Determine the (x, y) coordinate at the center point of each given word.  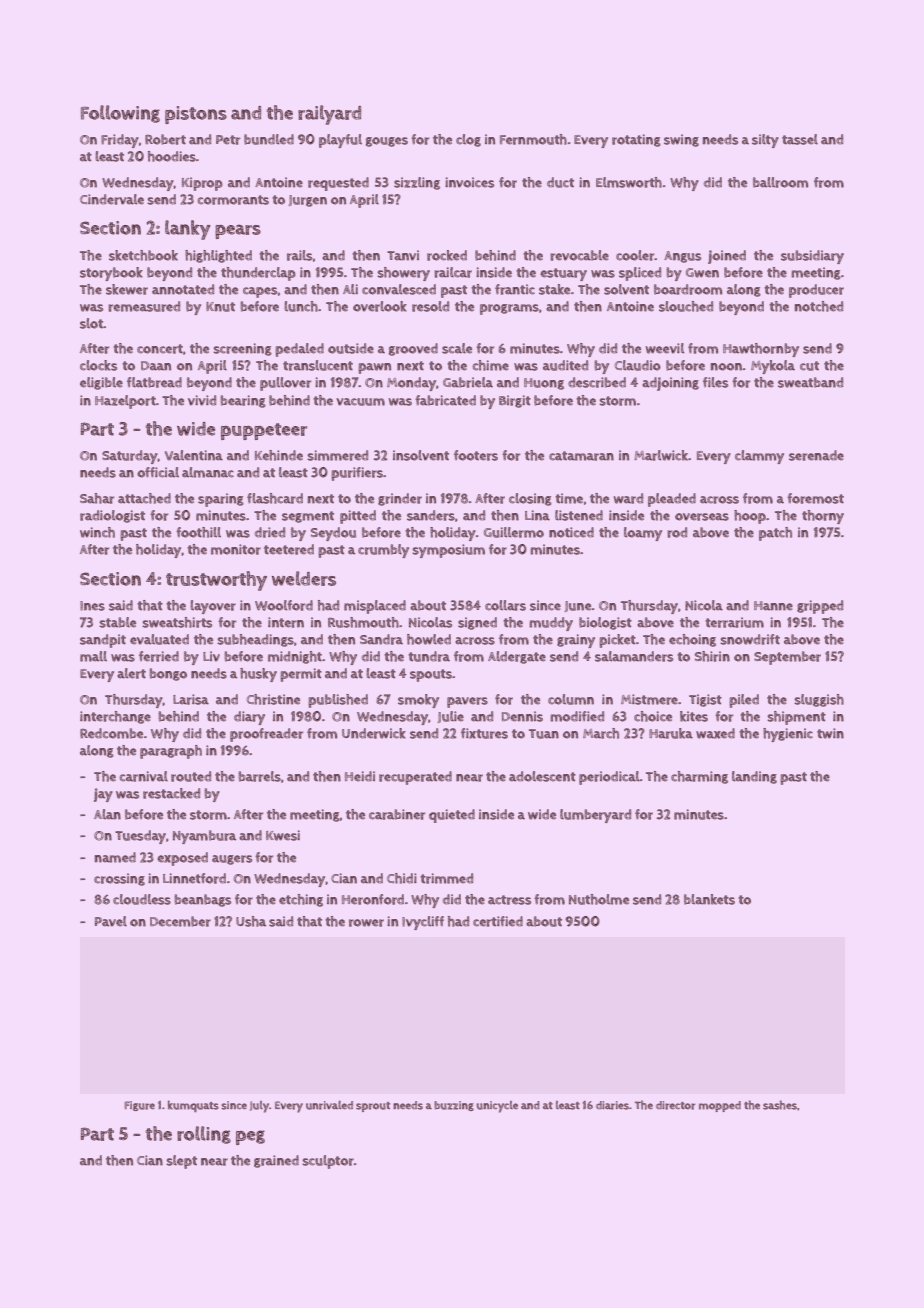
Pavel (111, 921)
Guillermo (514, 532)
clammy (759, 457)
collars (505, 605)
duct (560, 182)
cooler (635, 255)
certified (498, 921)
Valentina (194, 455)
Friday (120, 141)
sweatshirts (177, 622)
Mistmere (649, 699)
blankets (709, 899)
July (259, 1107)
